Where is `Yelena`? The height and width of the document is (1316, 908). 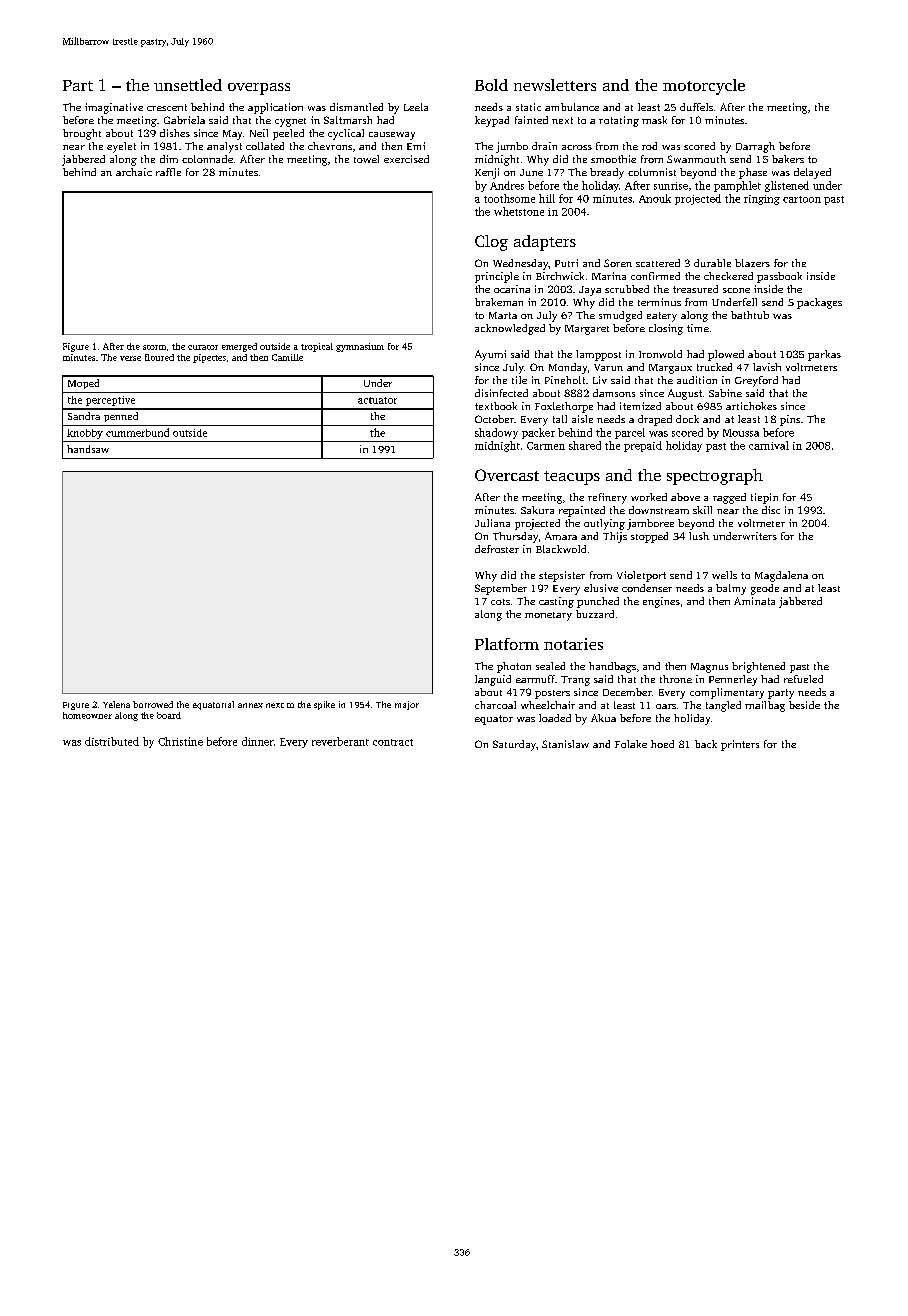 Yelena is located at coordinates (116, 704).
